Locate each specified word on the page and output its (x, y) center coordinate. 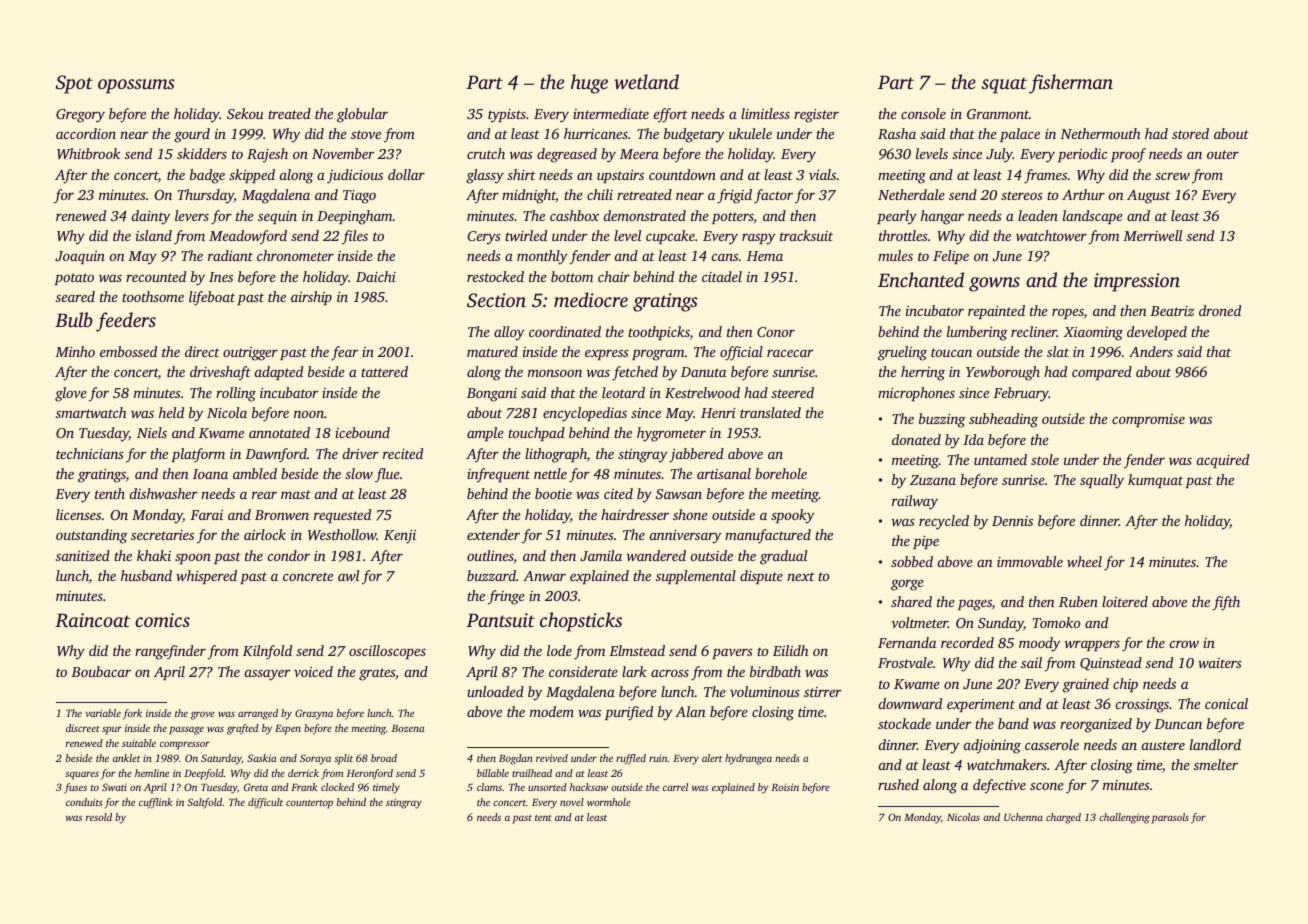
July (999, 155)
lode (559, 650)
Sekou (245, 113)
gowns (994, 284)
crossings (1142, 706)
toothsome (153, 296)
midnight (529, 196)
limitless (765, 113)
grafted (243, 729)
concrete (308, 576)
